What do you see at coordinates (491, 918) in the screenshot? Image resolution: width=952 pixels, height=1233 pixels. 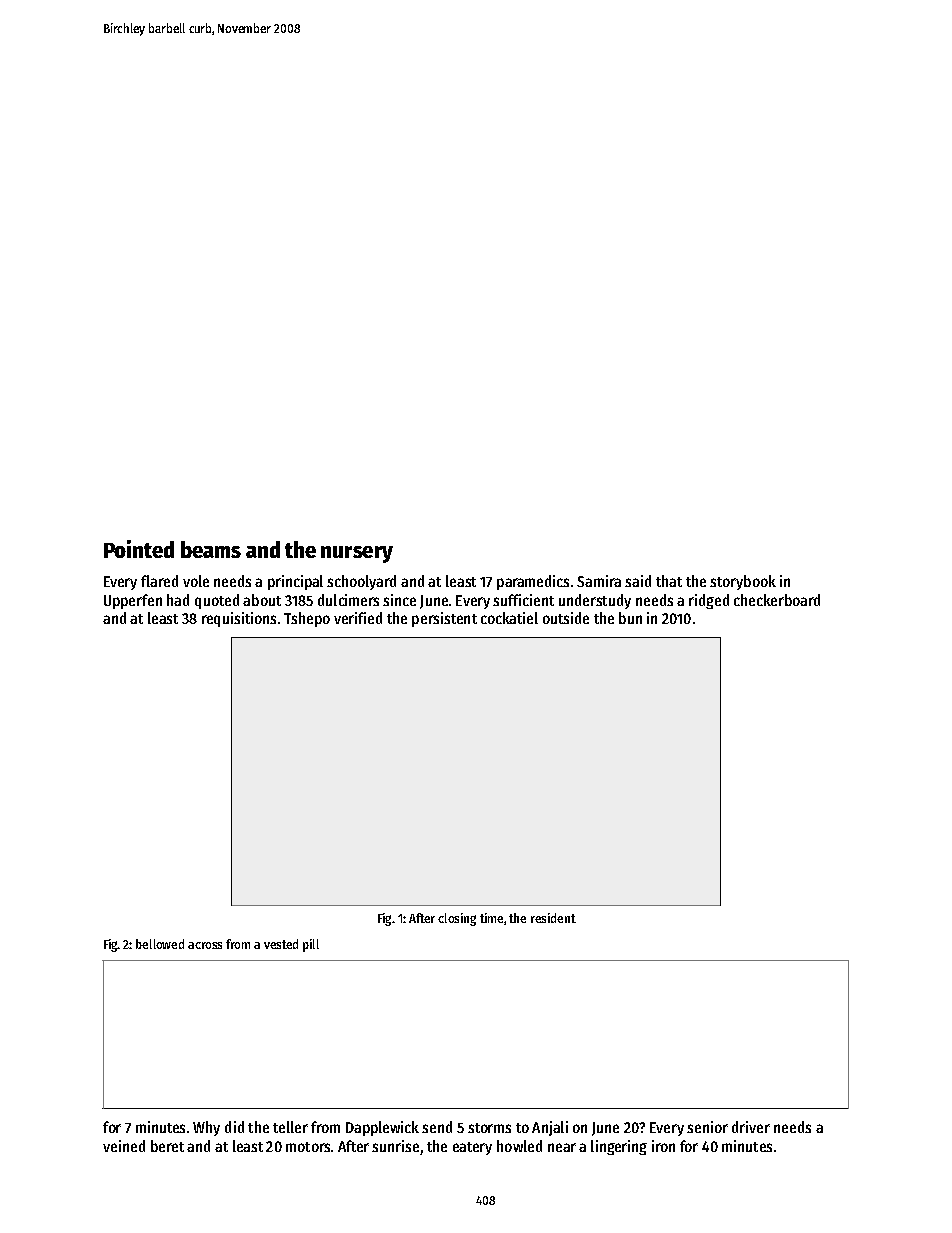 I see `time` at bounding box center [491, 918].
